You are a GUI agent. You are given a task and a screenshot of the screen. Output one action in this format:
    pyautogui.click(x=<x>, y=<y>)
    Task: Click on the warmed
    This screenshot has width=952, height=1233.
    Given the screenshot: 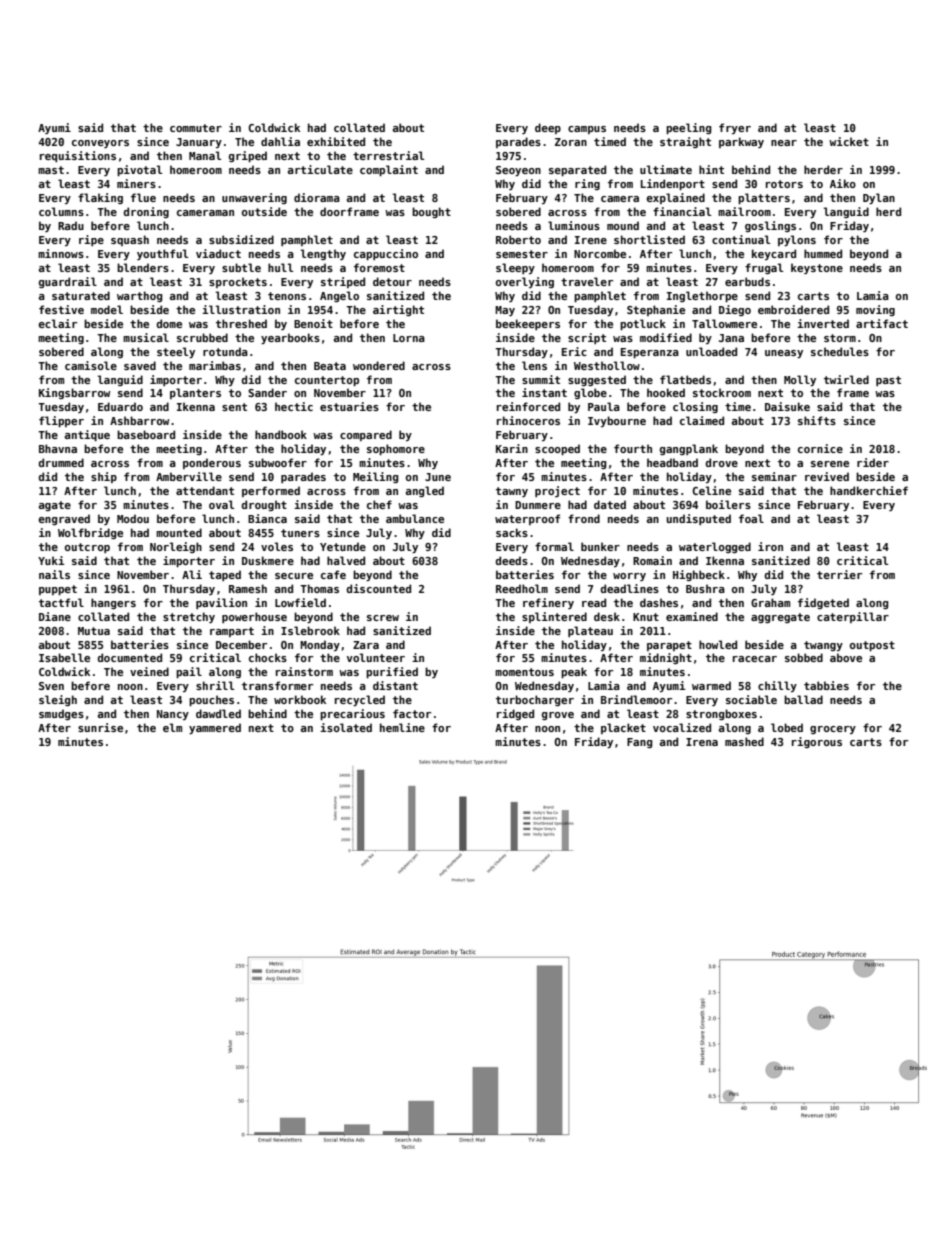 What is the action you would take?
    pyautogui.click(x=711, y=685)
